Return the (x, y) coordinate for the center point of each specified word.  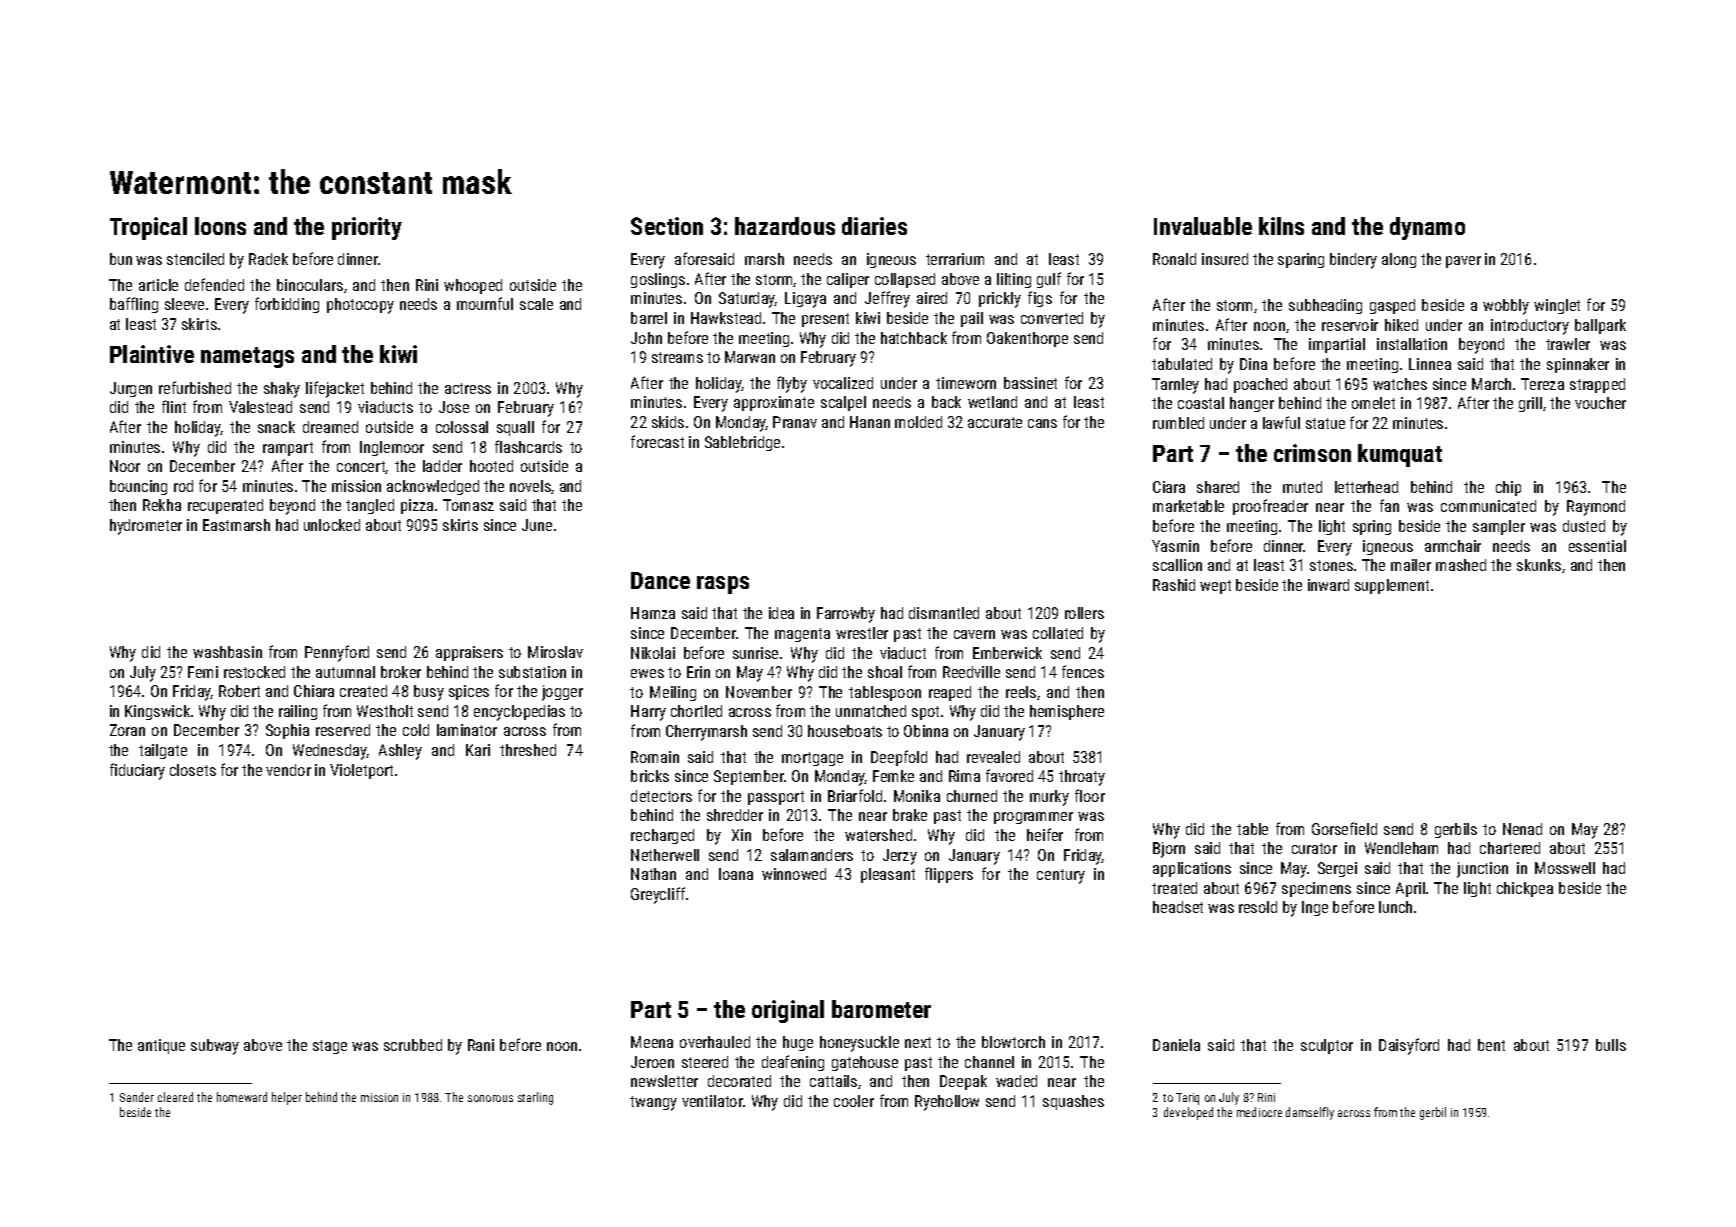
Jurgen (131, 389)
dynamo (1427, 228)
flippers (949, 875)
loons (220, 226)
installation (1412, 344)
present (825, 320)
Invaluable (1203, 226)
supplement (1392, 586)
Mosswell (1565, 868)
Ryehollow (947, 1103)
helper (287, 1098)
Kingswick (157, 712)
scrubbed (413, 1045)
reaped (950, 693)
